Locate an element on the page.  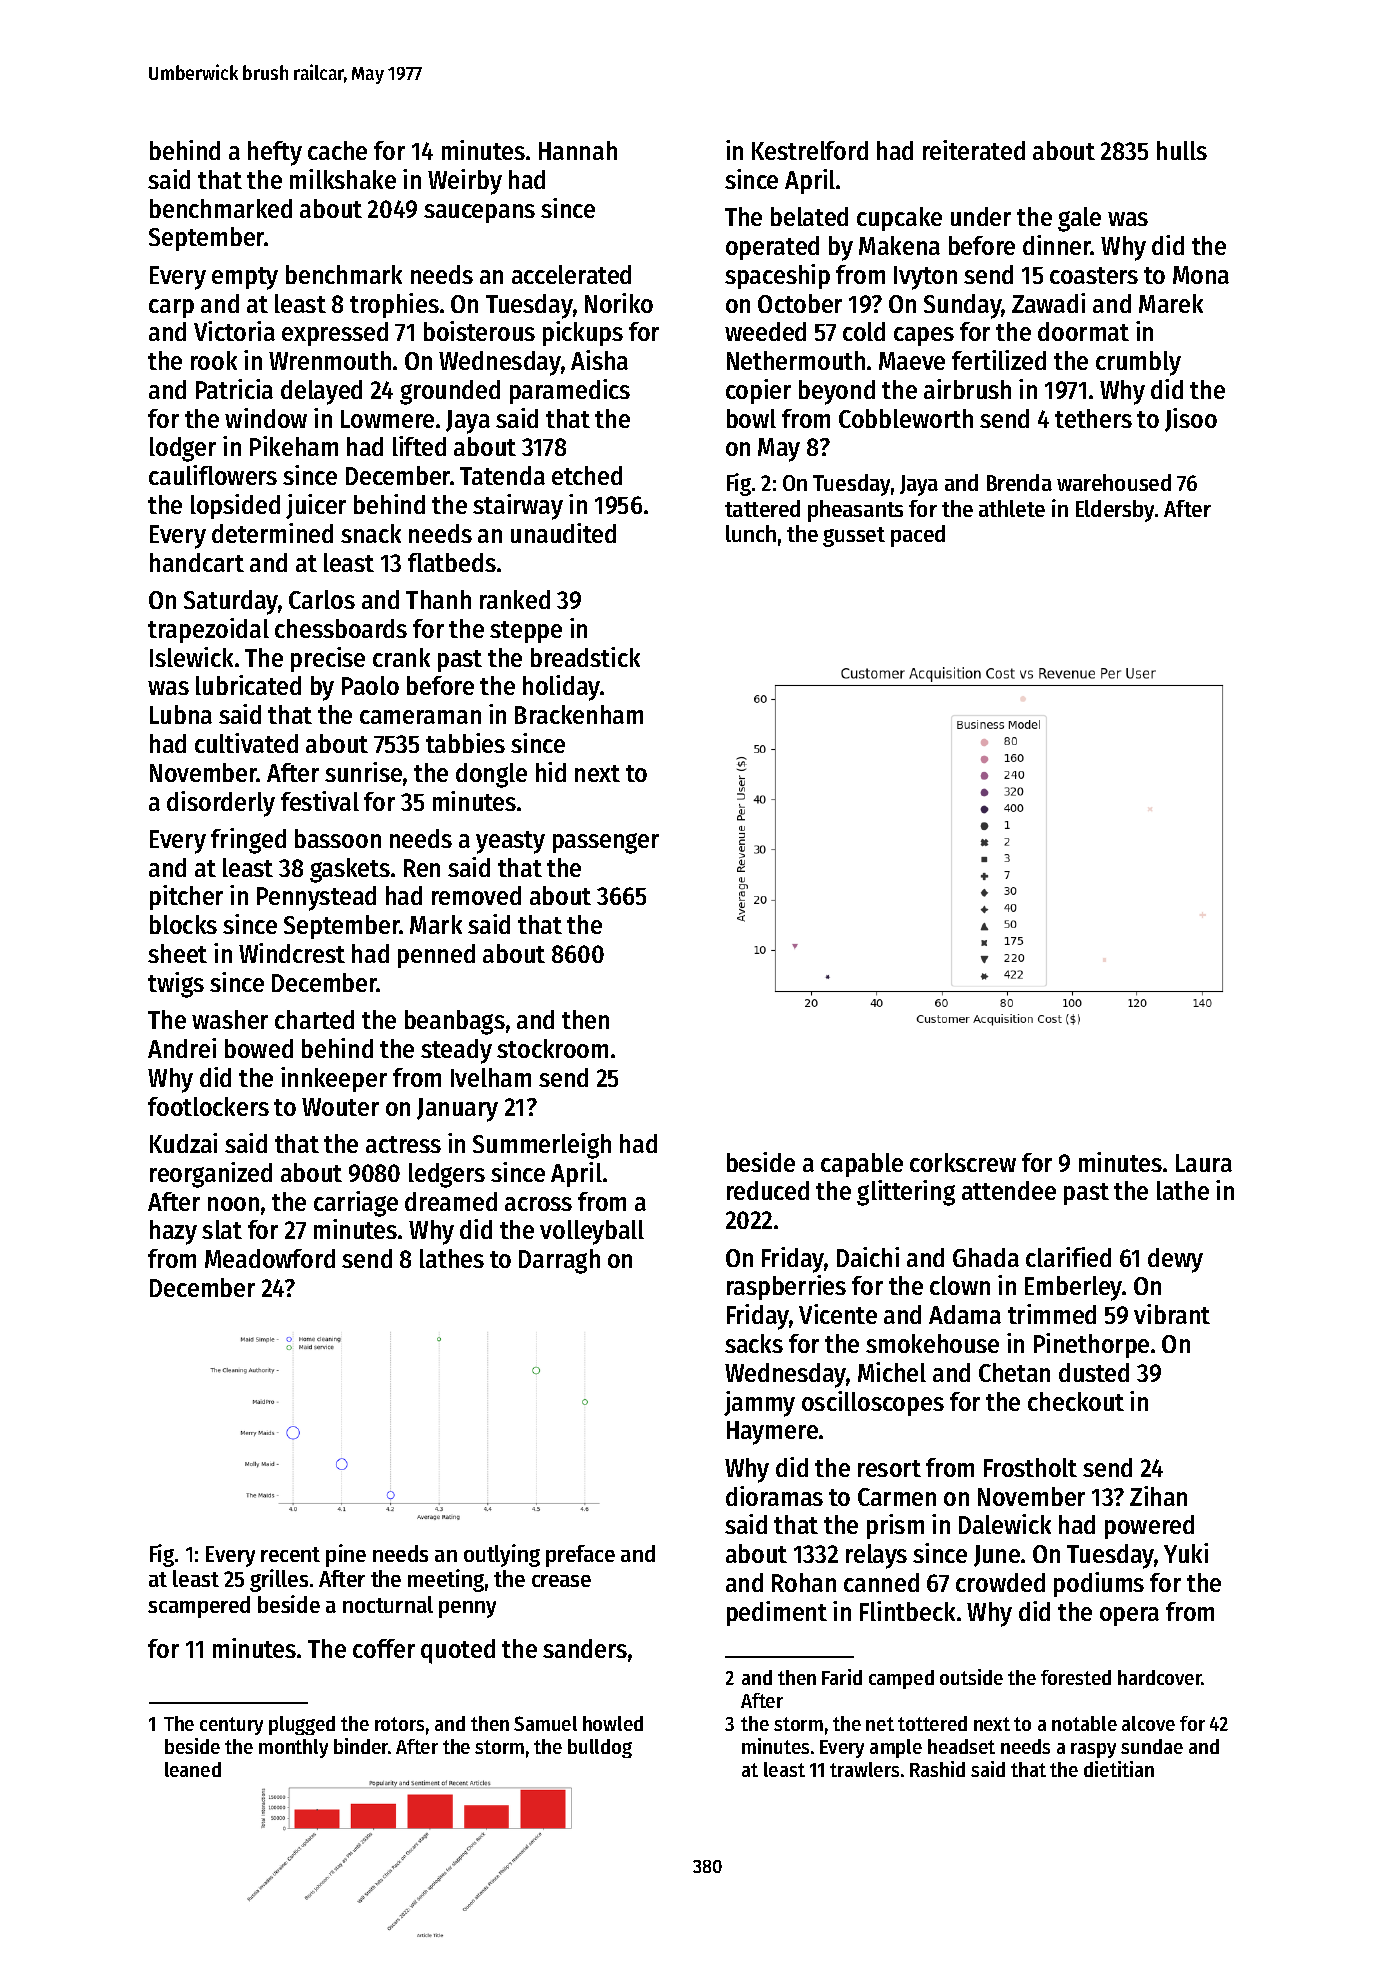
festival is located at coordinates (320, 801).
